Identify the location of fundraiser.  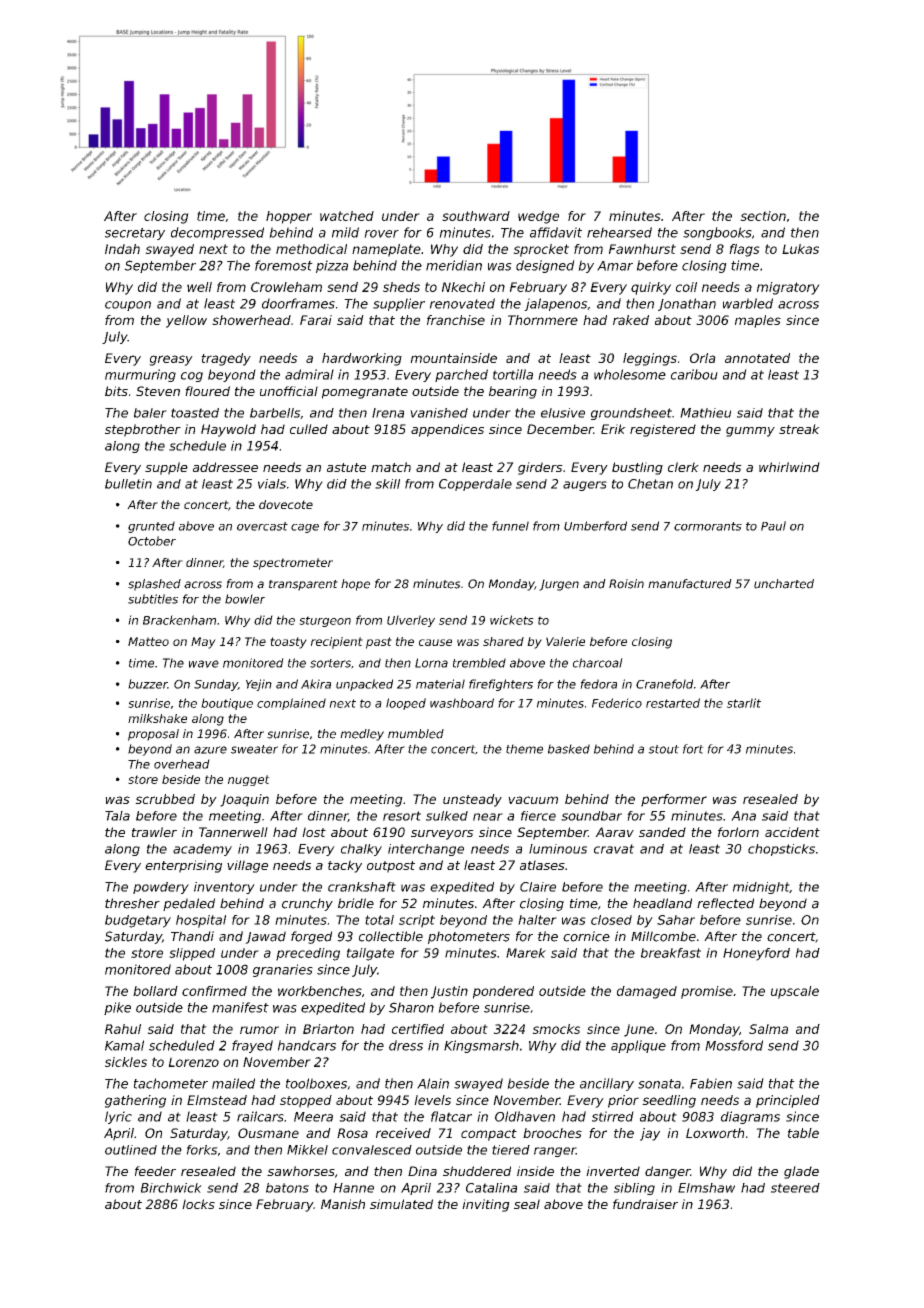
(645, 1204).
